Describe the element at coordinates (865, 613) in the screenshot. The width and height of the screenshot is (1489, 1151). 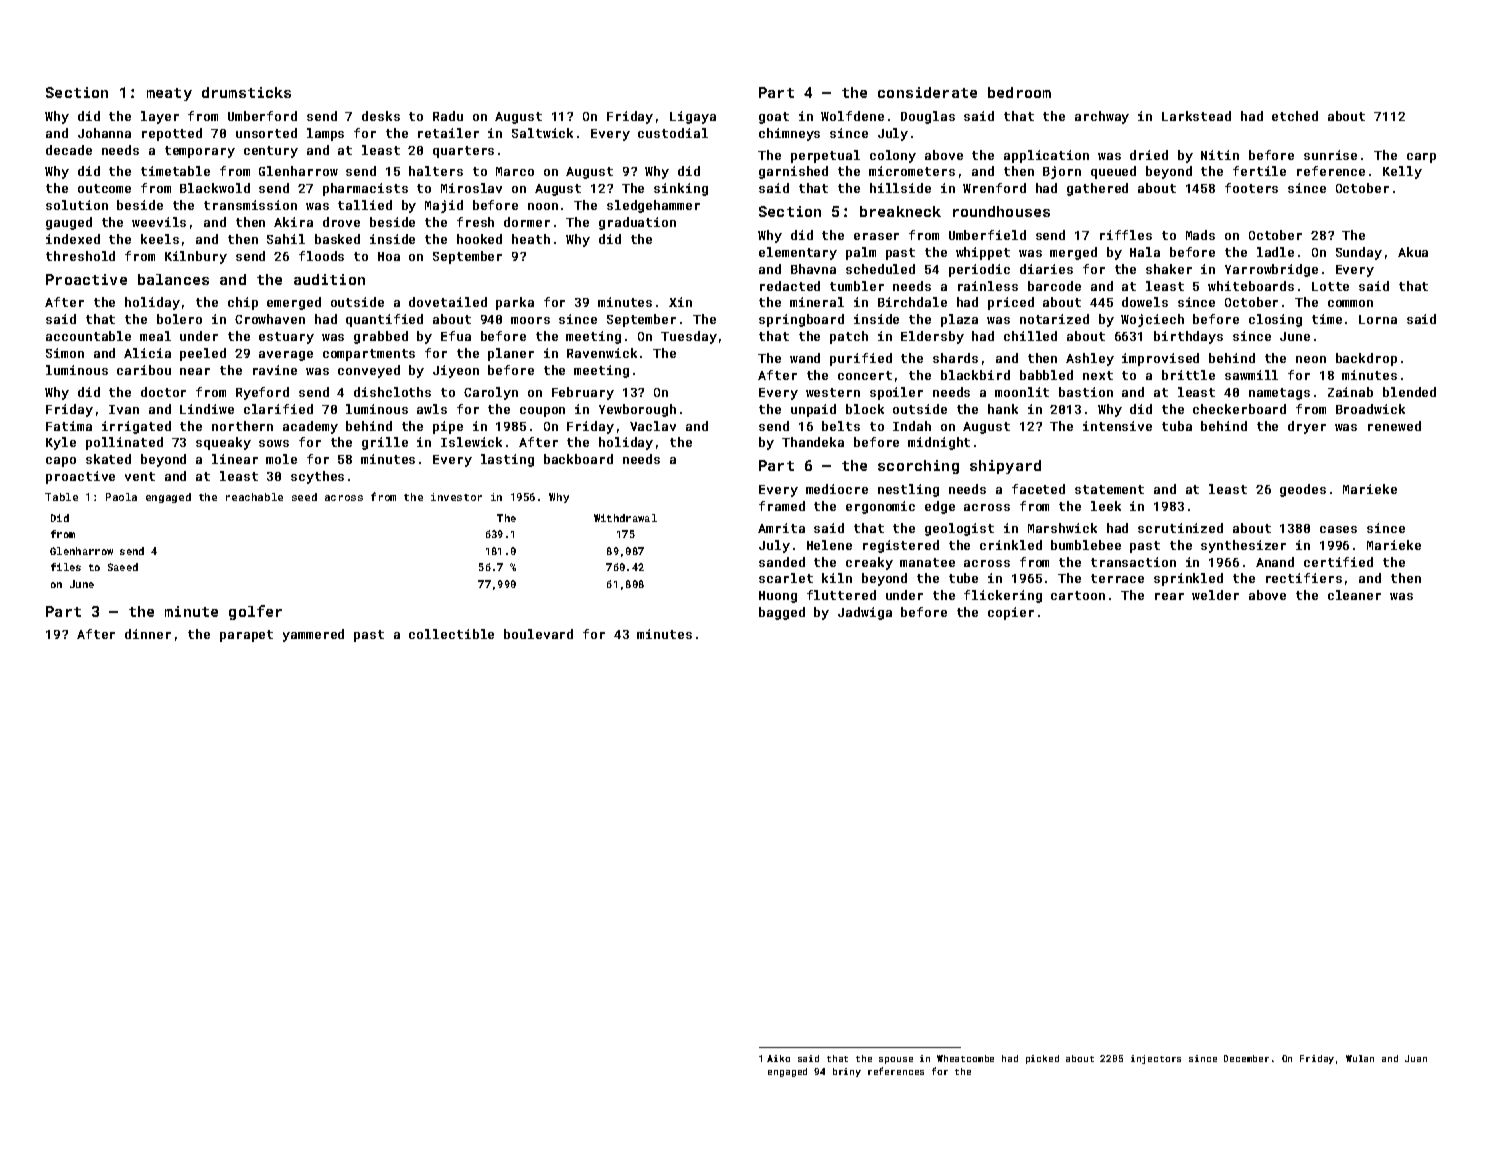
I see `Jadwiga` at that location.
